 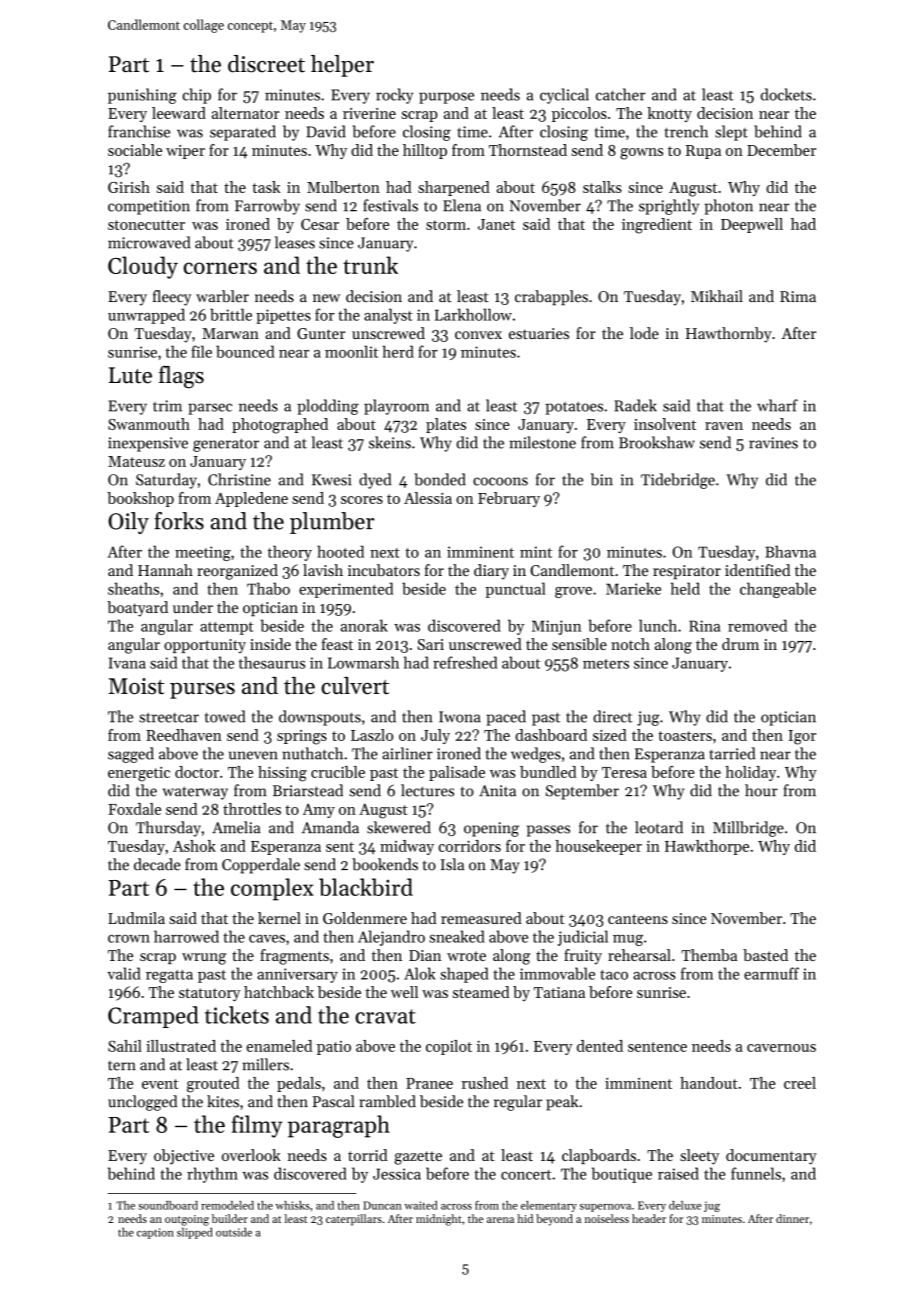 What do you see at coordinates (707, 847) in the document?
I see `Hawkthorpe` at bounding box center [707, 847].
